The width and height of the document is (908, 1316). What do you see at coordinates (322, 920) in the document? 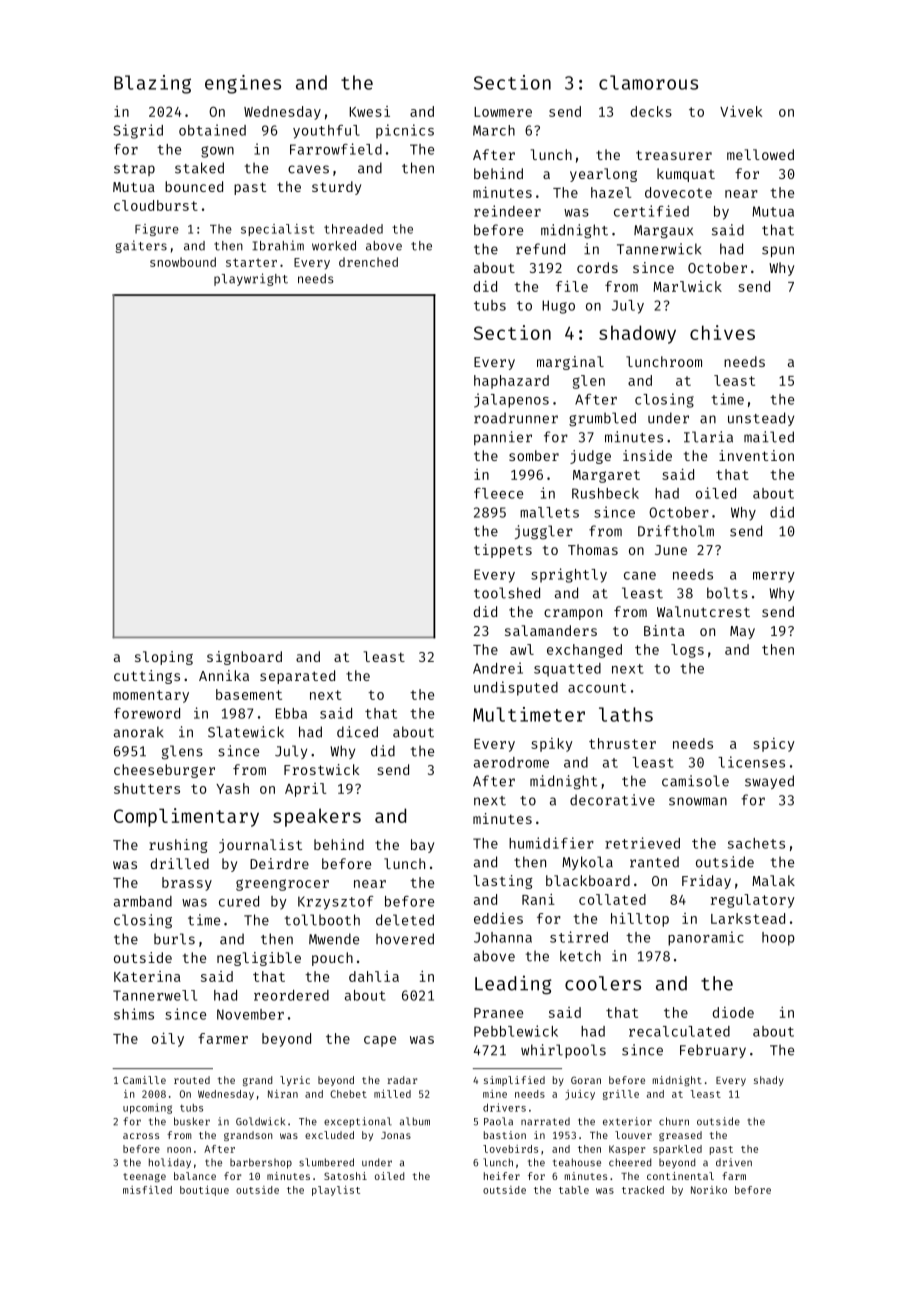
I see `tollbooth` at bounding box center [322, 920].
